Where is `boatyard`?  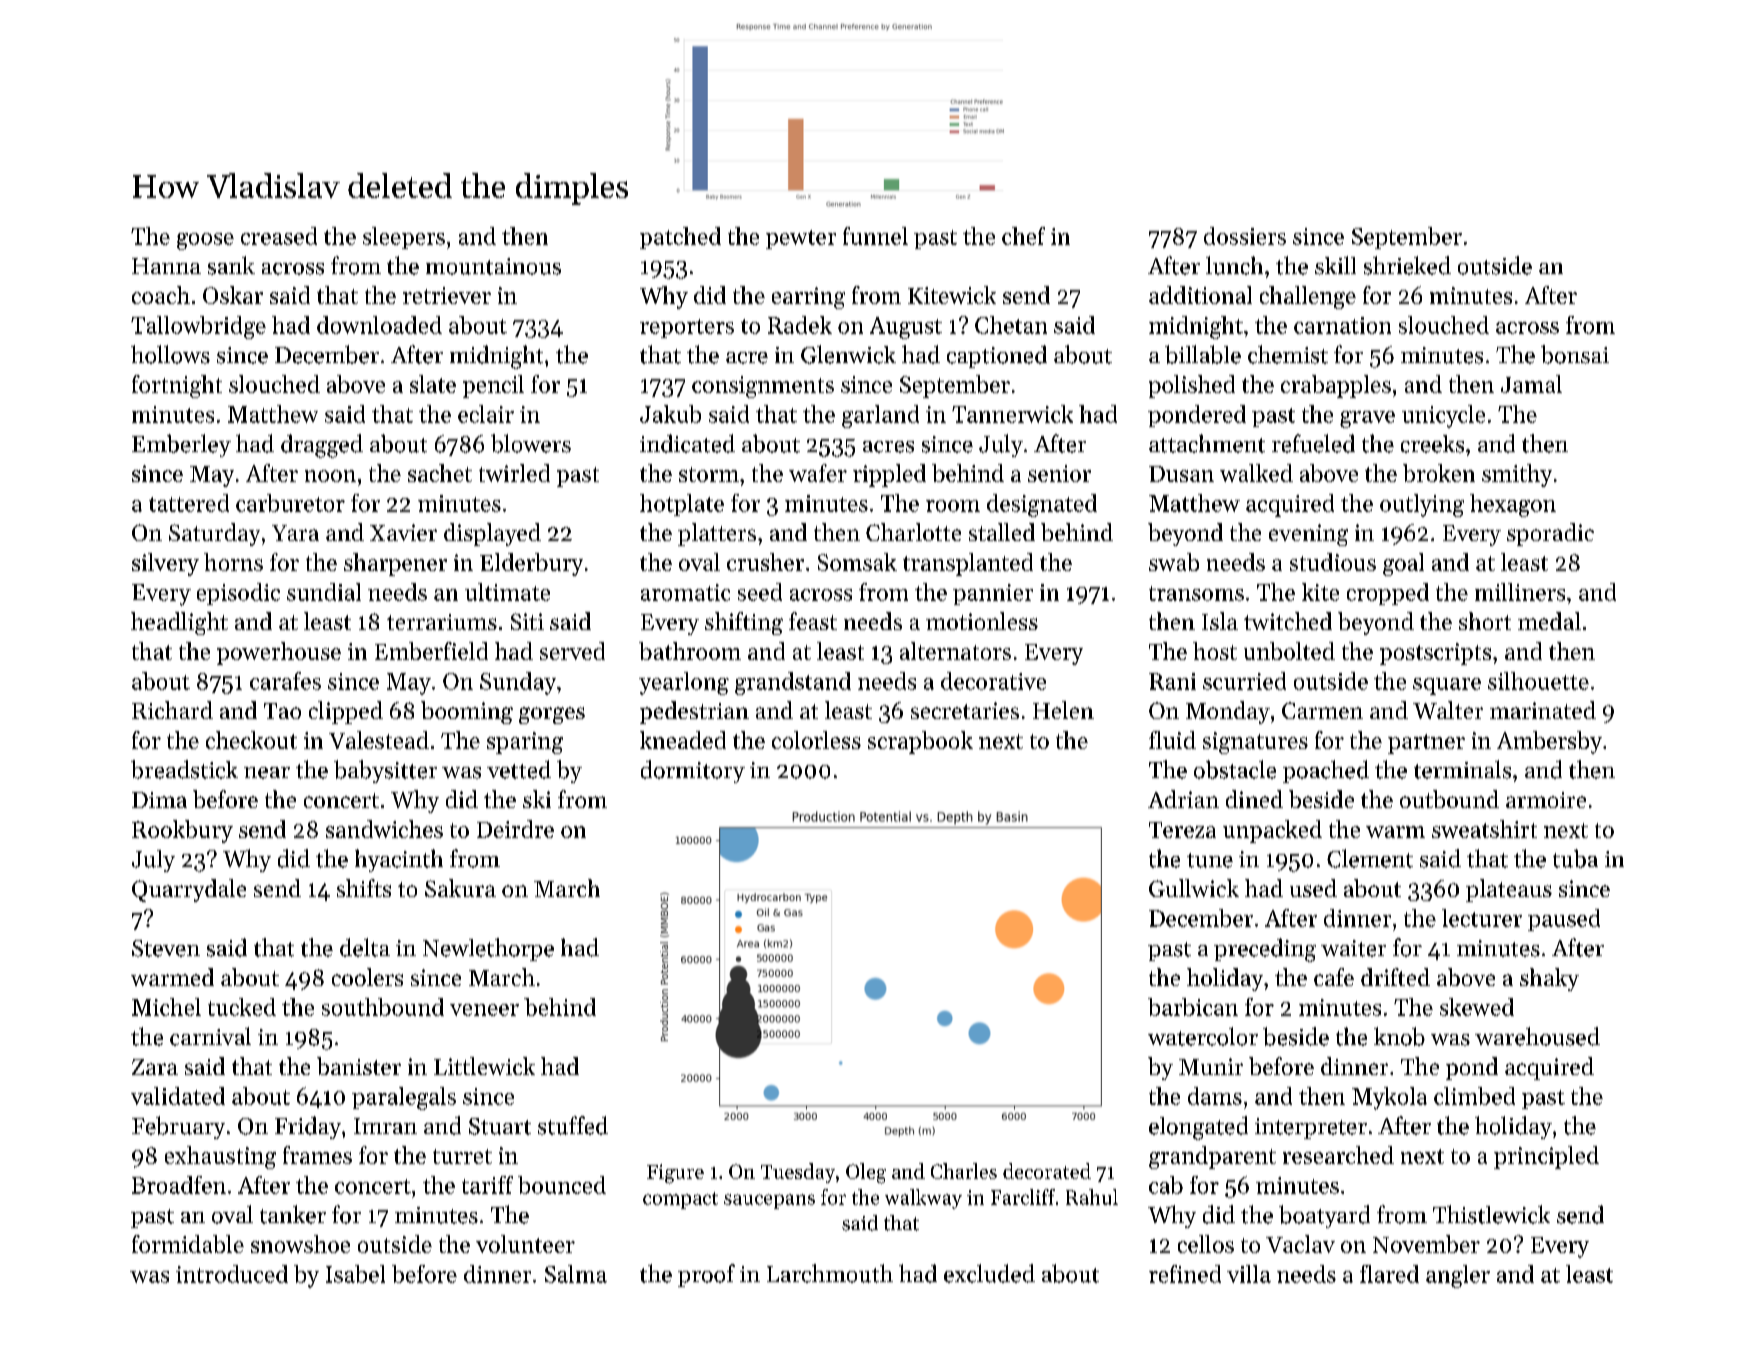
boatyard is located at coordinates (1324, 1216).
